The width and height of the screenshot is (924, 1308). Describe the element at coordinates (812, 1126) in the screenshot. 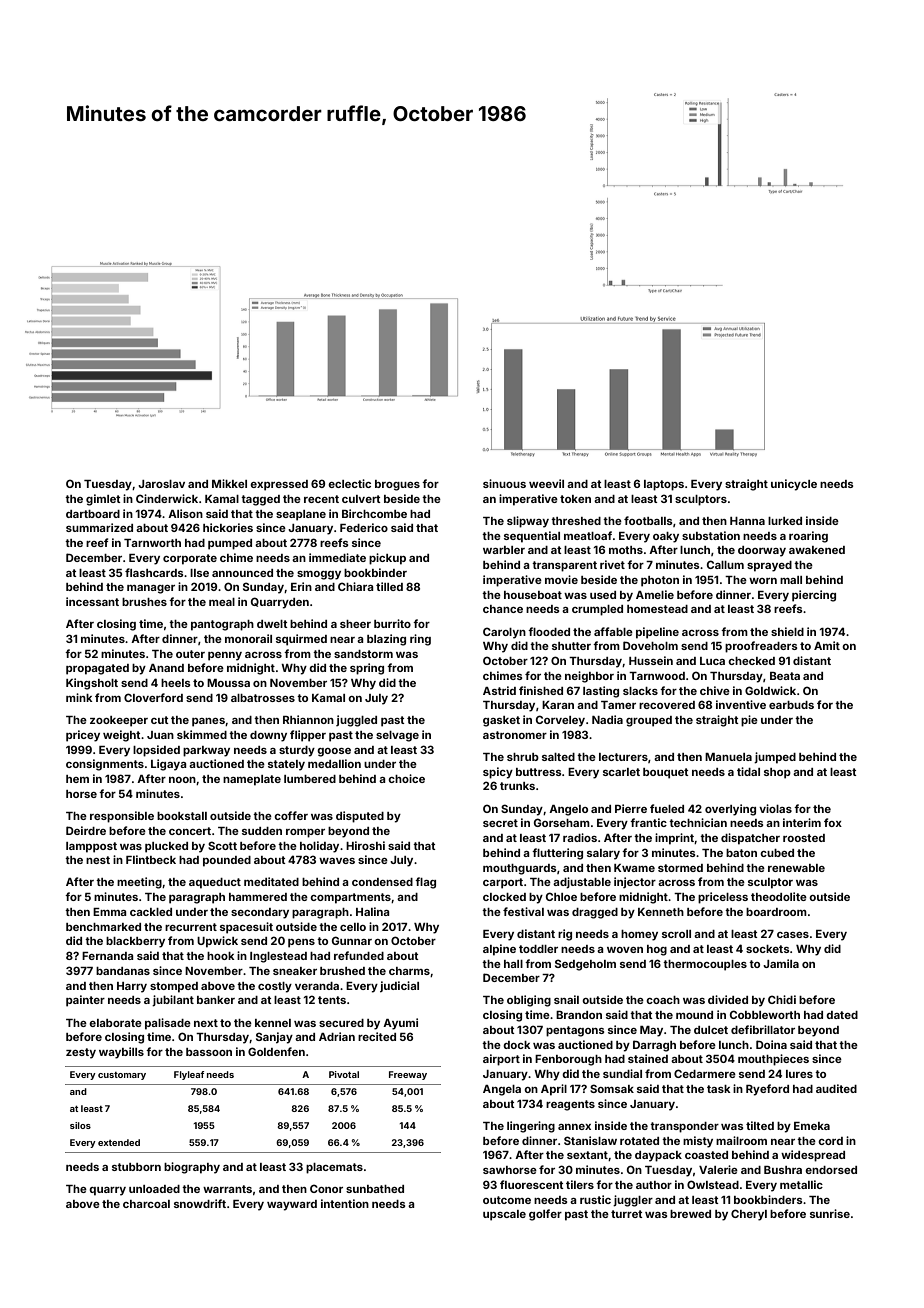

I see `Emeka` at that location.
